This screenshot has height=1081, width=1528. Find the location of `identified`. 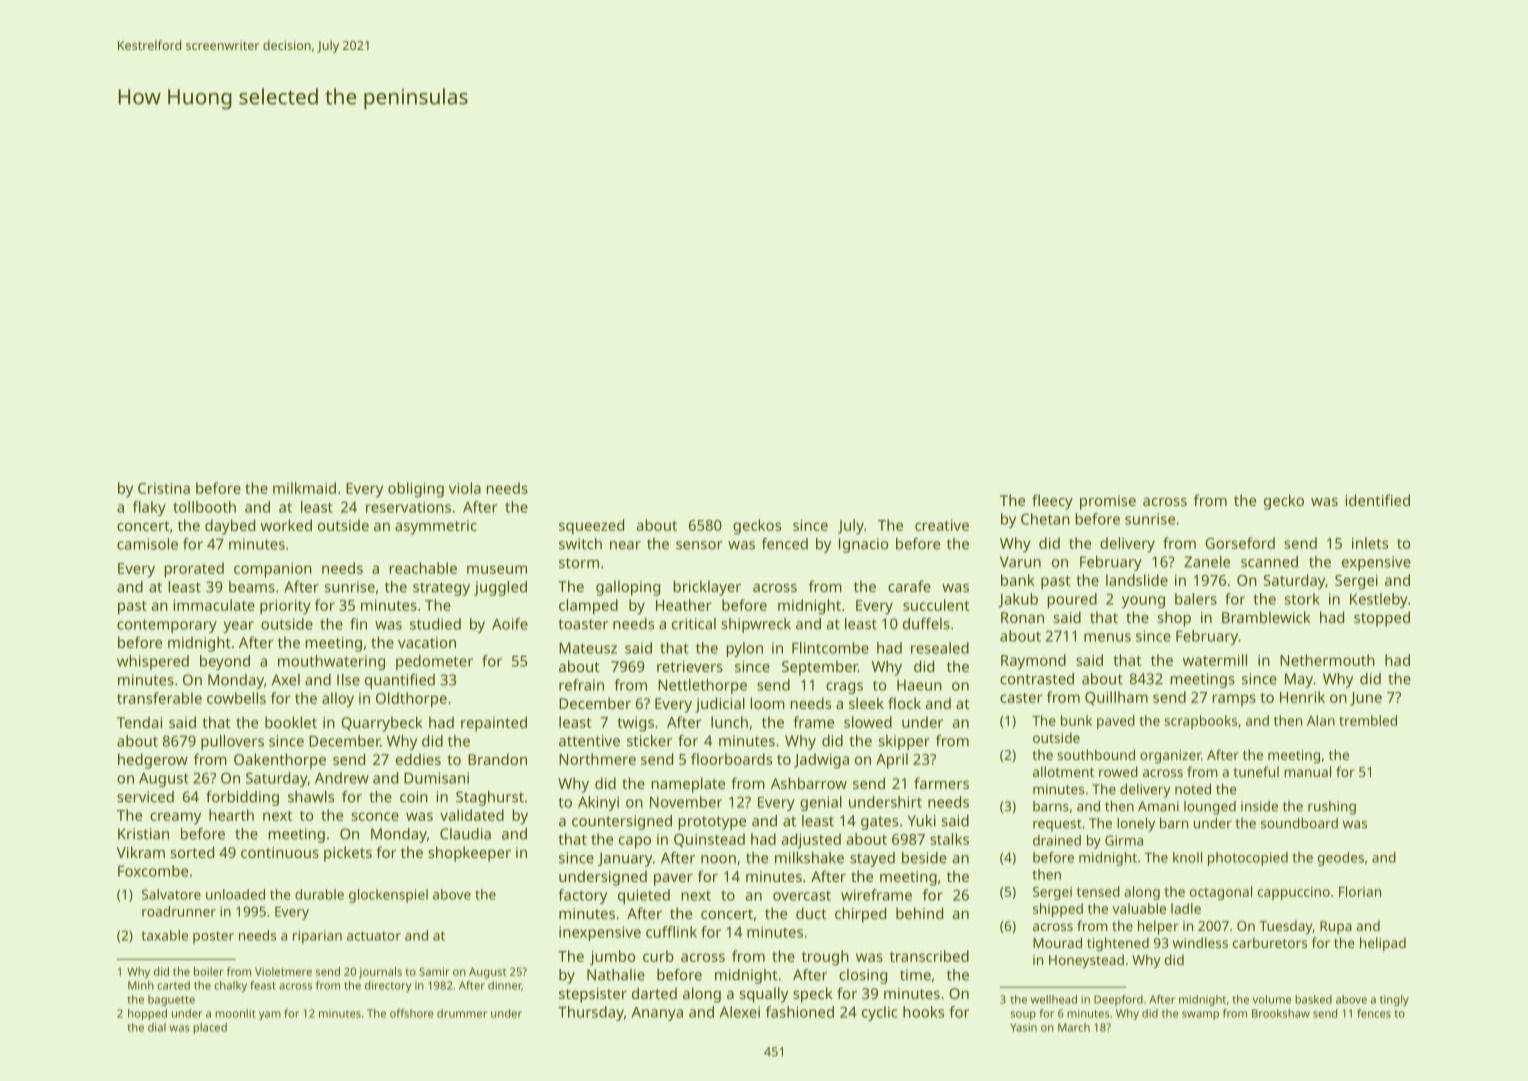

identified is located at coordinates (1378, 500).
